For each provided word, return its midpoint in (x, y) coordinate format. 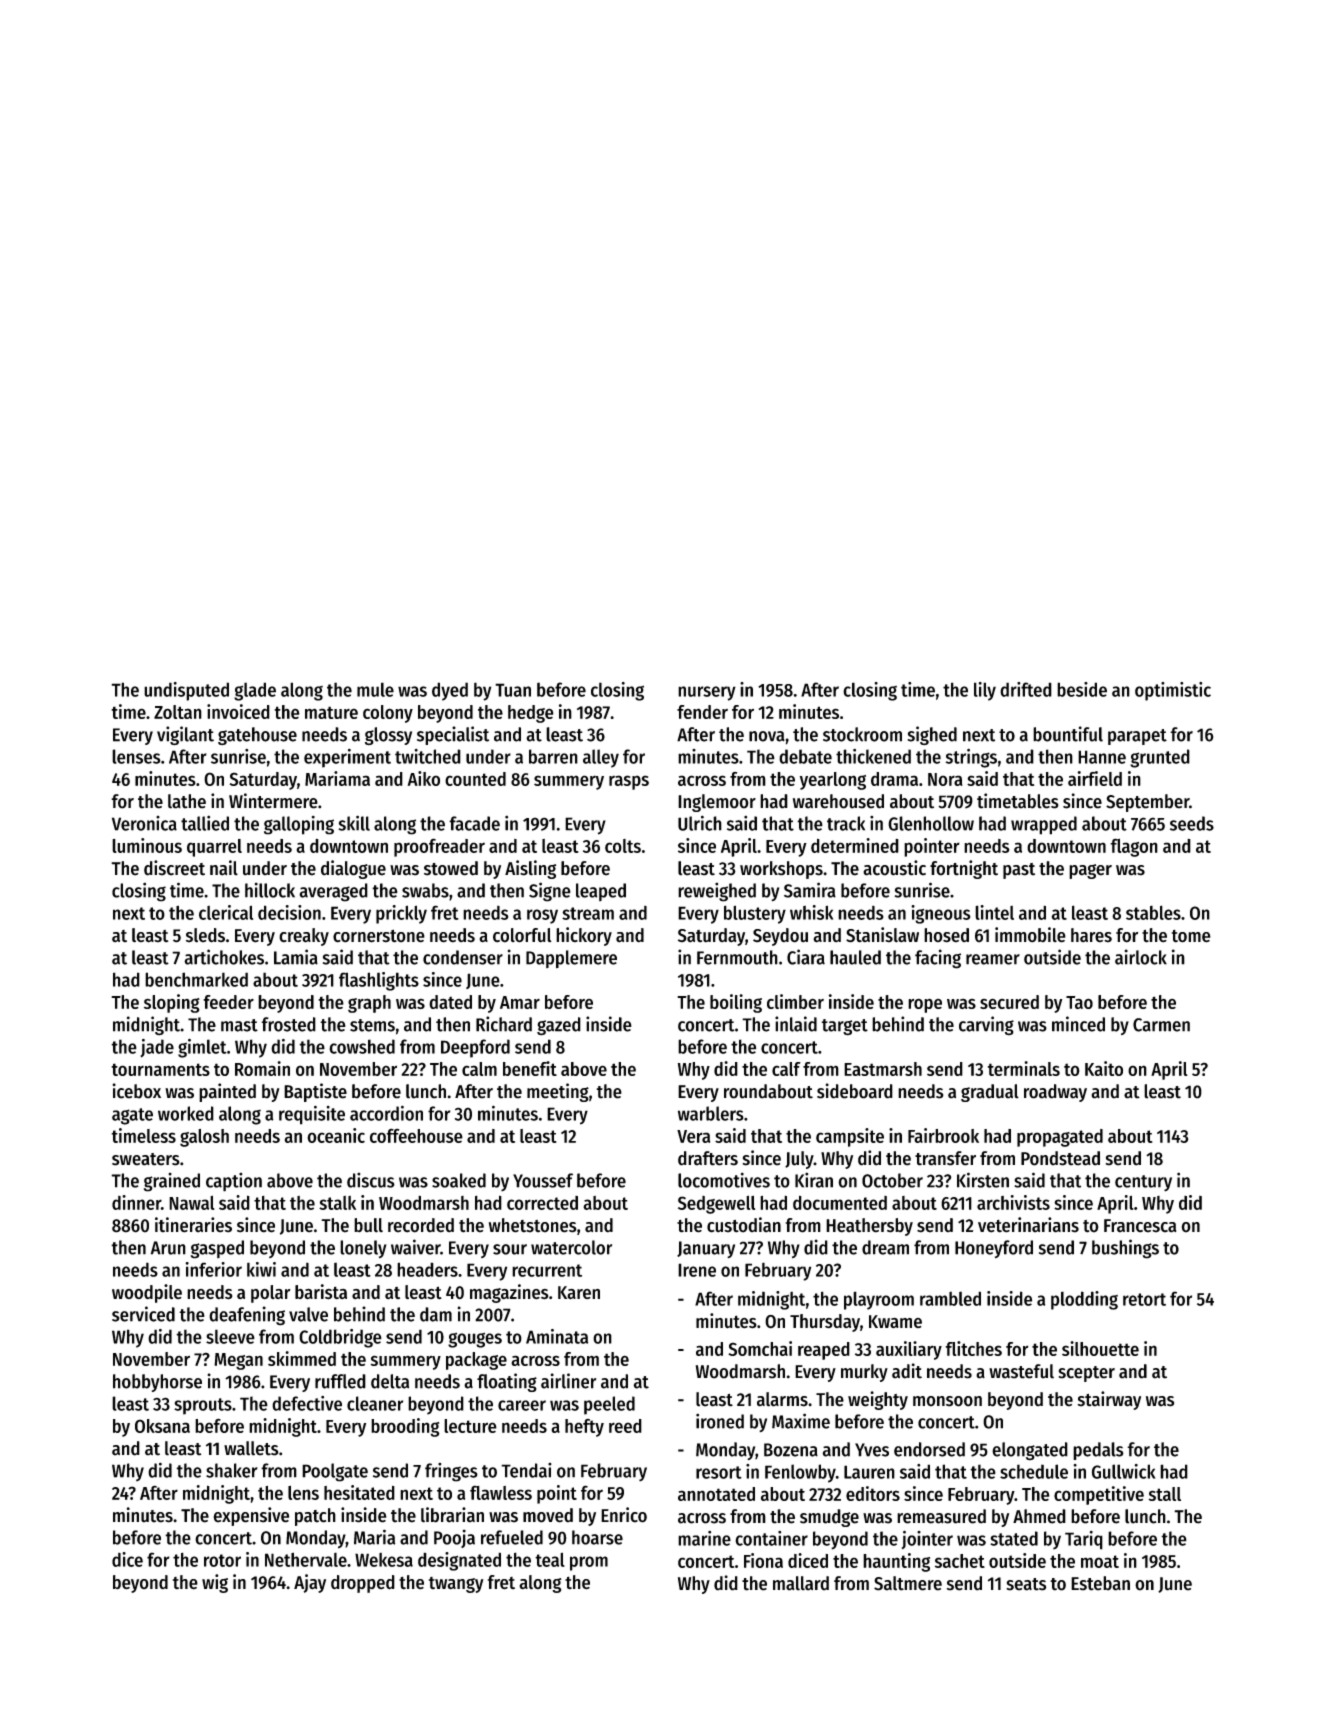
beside (1082, 689)
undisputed (186, 691)
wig (215, 1583)
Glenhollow (931, 823)
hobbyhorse (157, 1383)
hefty (584, 1428)
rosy (542, 916)
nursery (707, 693)
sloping (172, 1003)
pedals (1098, 1451)
